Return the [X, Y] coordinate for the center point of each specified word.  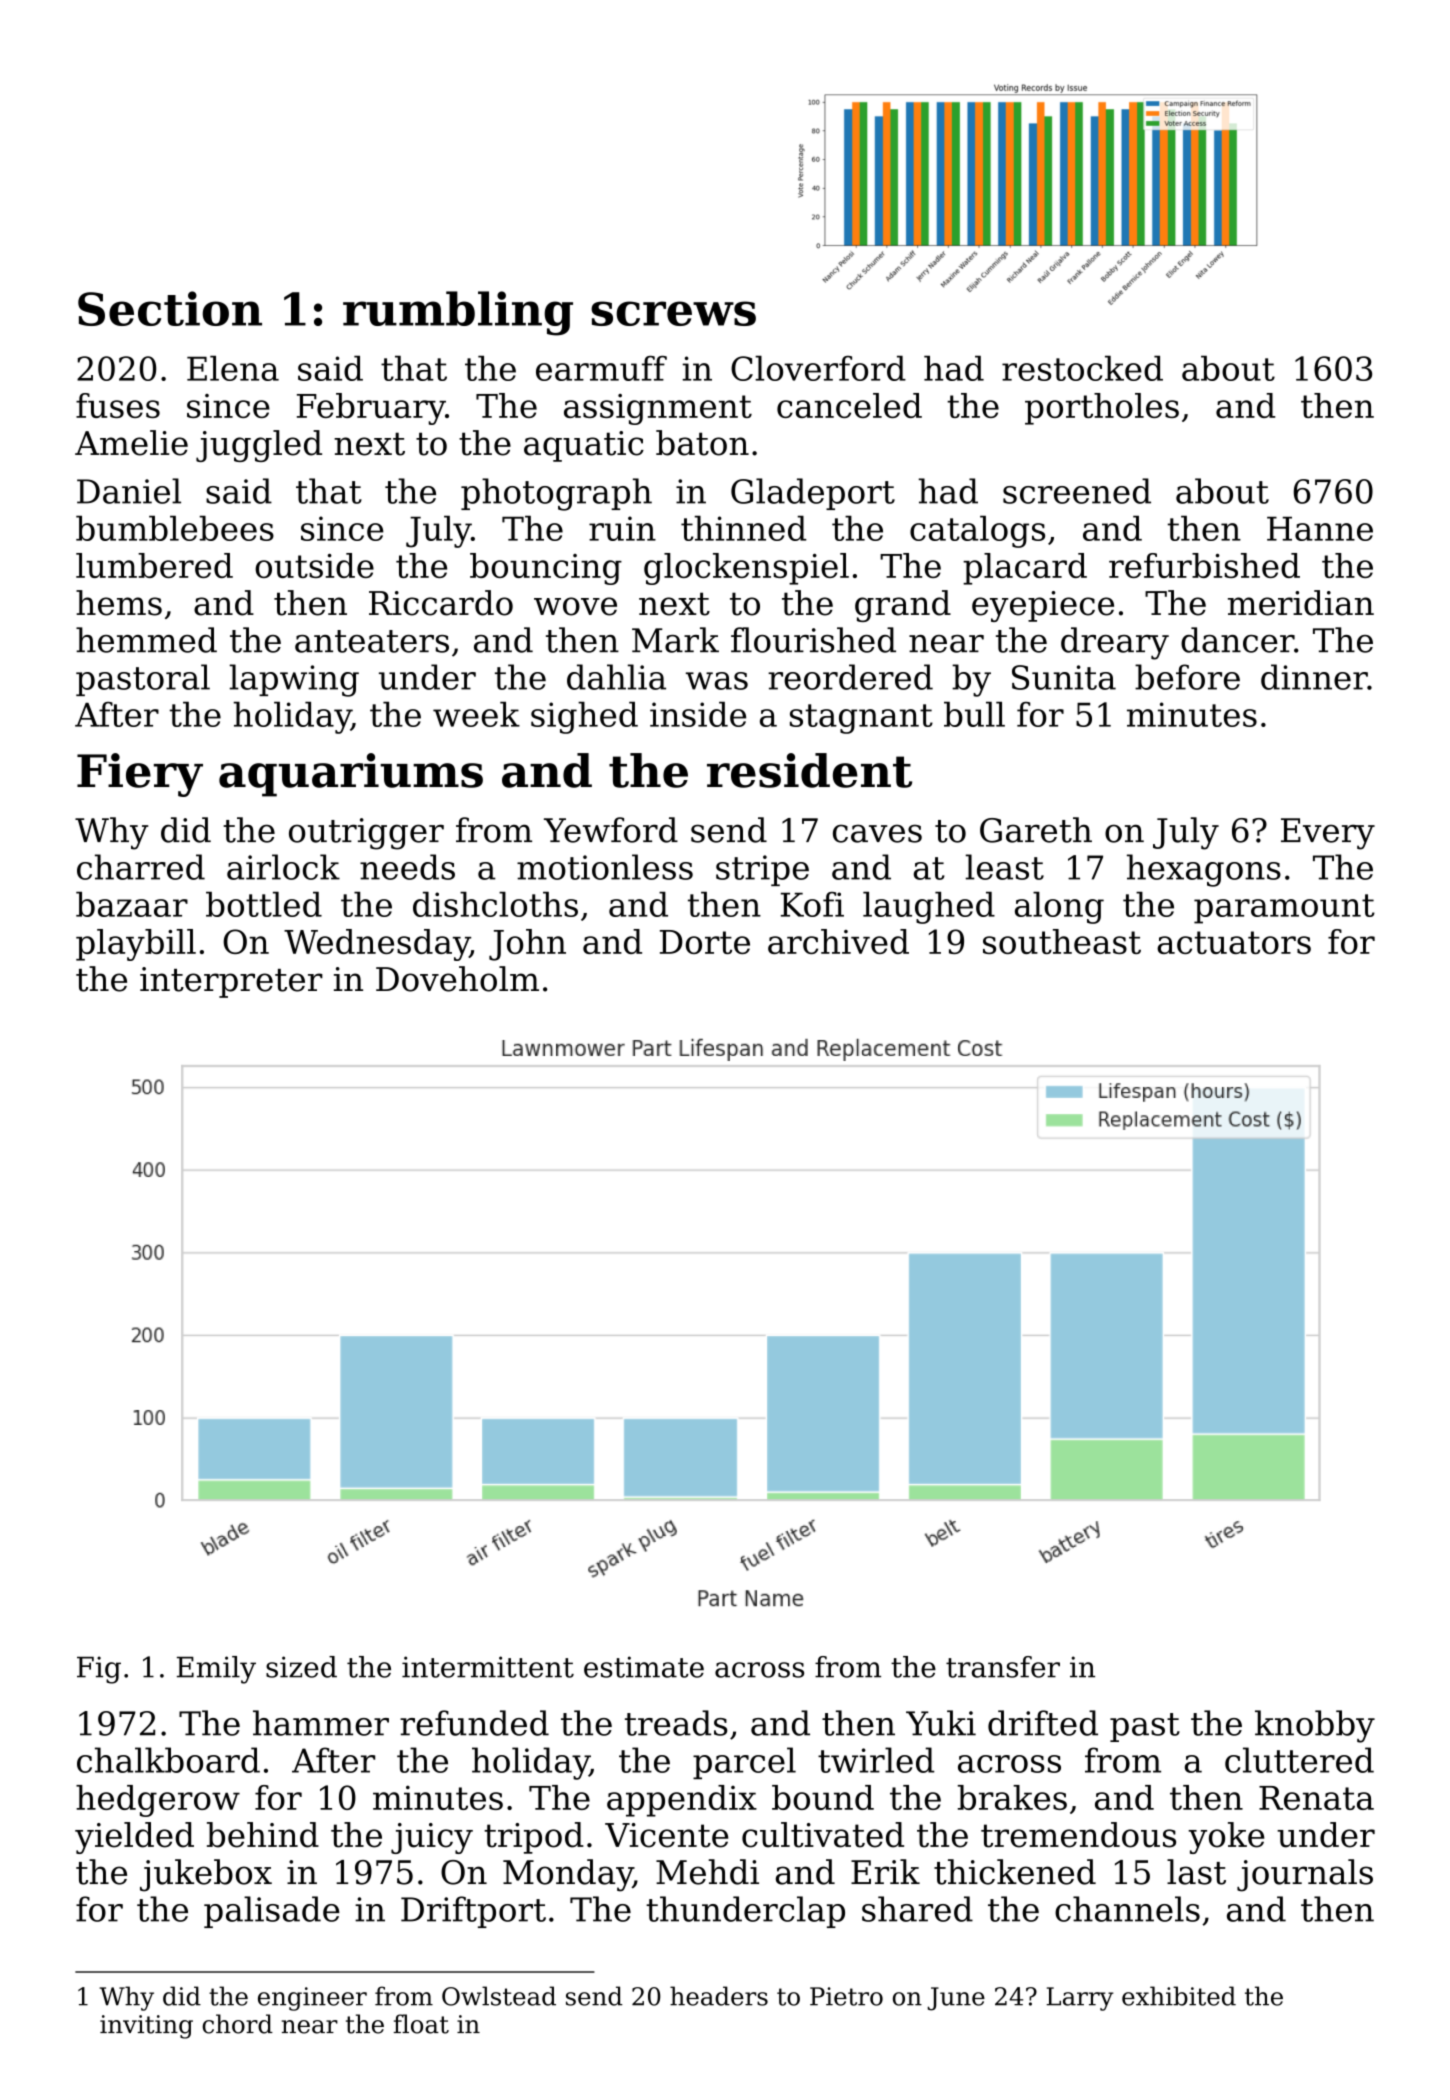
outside [314, 565]
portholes [1102, 409]
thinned [744, 528]
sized [301, 1667]
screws [673, 313]
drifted [1043, 1723]
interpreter [231, 982]
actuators [1234, 942]
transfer [1003, 1667]
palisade [272, 1912]
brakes [1012, 1797]
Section [170, 308]
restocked [1082, 368]
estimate [644, 1667]
